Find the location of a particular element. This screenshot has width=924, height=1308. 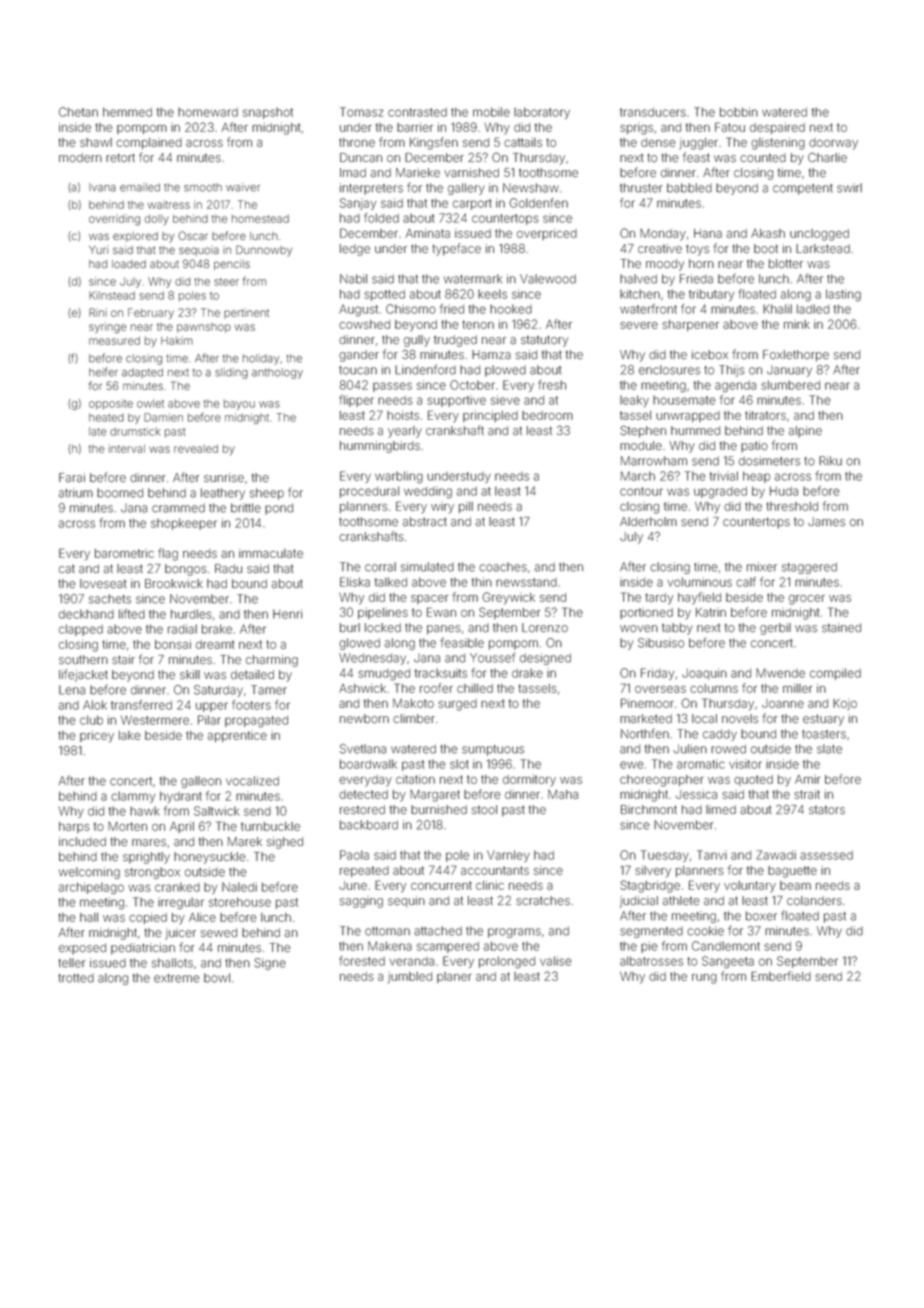

extreme is located at coordinates (177, 978).
